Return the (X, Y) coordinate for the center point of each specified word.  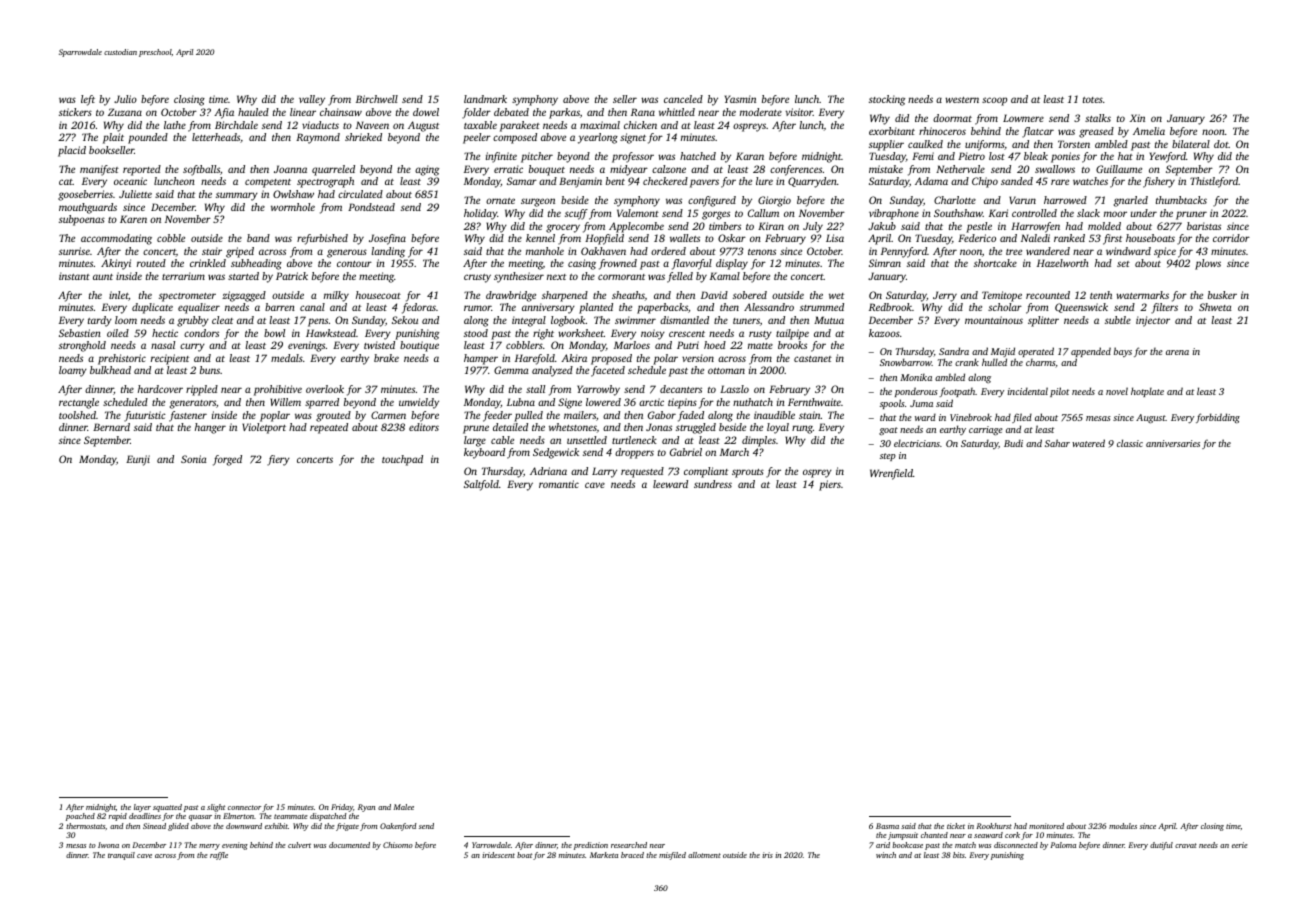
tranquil (121, 856)
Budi (1013, 443)
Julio (125, 99)
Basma (887, 826)
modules (1123, 826)
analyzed (552, 371)
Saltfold (481, 485)
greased (1096, 132)
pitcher (537, 157)
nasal (163, 345)
